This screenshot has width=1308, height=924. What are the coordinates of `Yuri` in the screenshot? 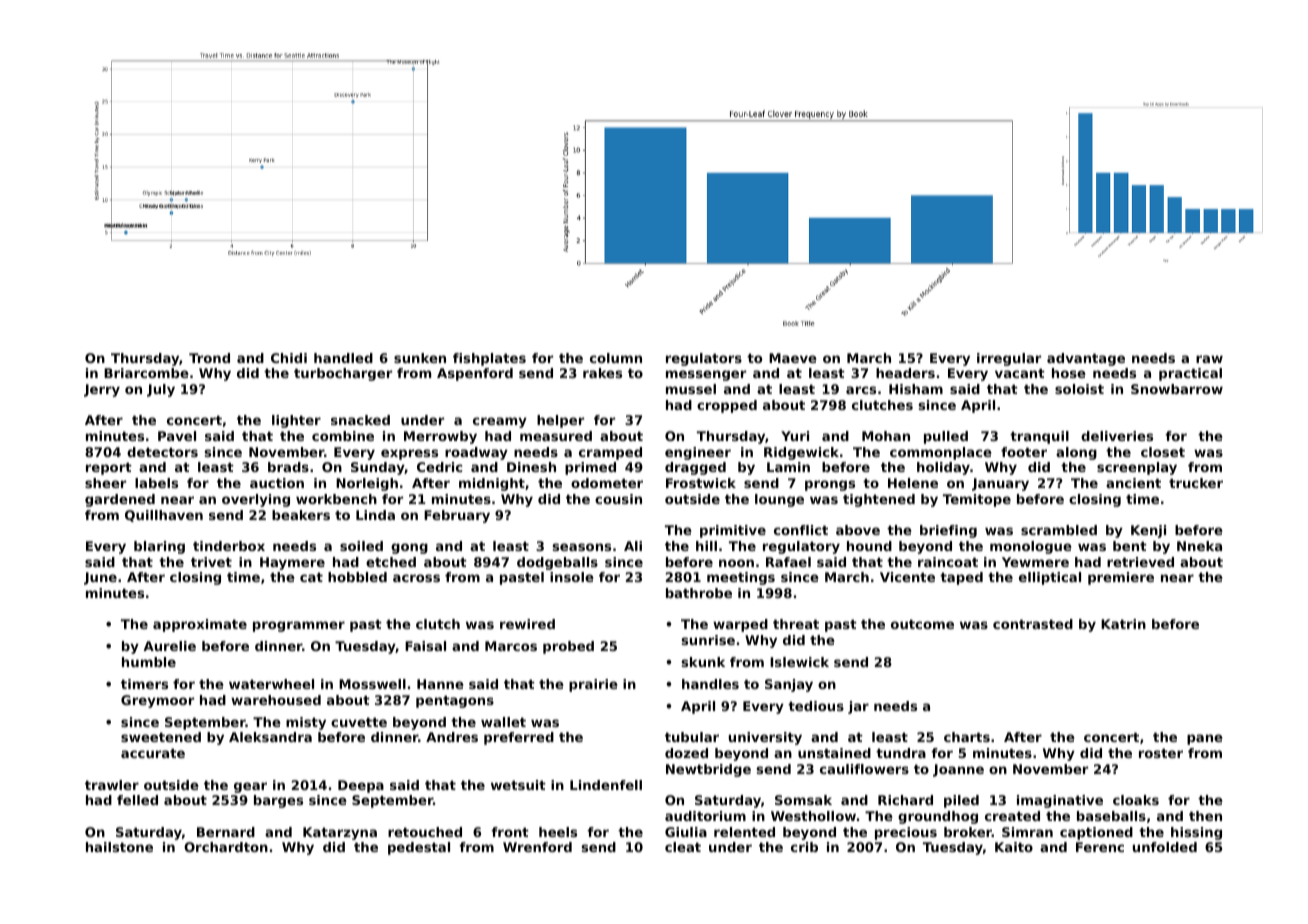 It's located at (795, 436).
